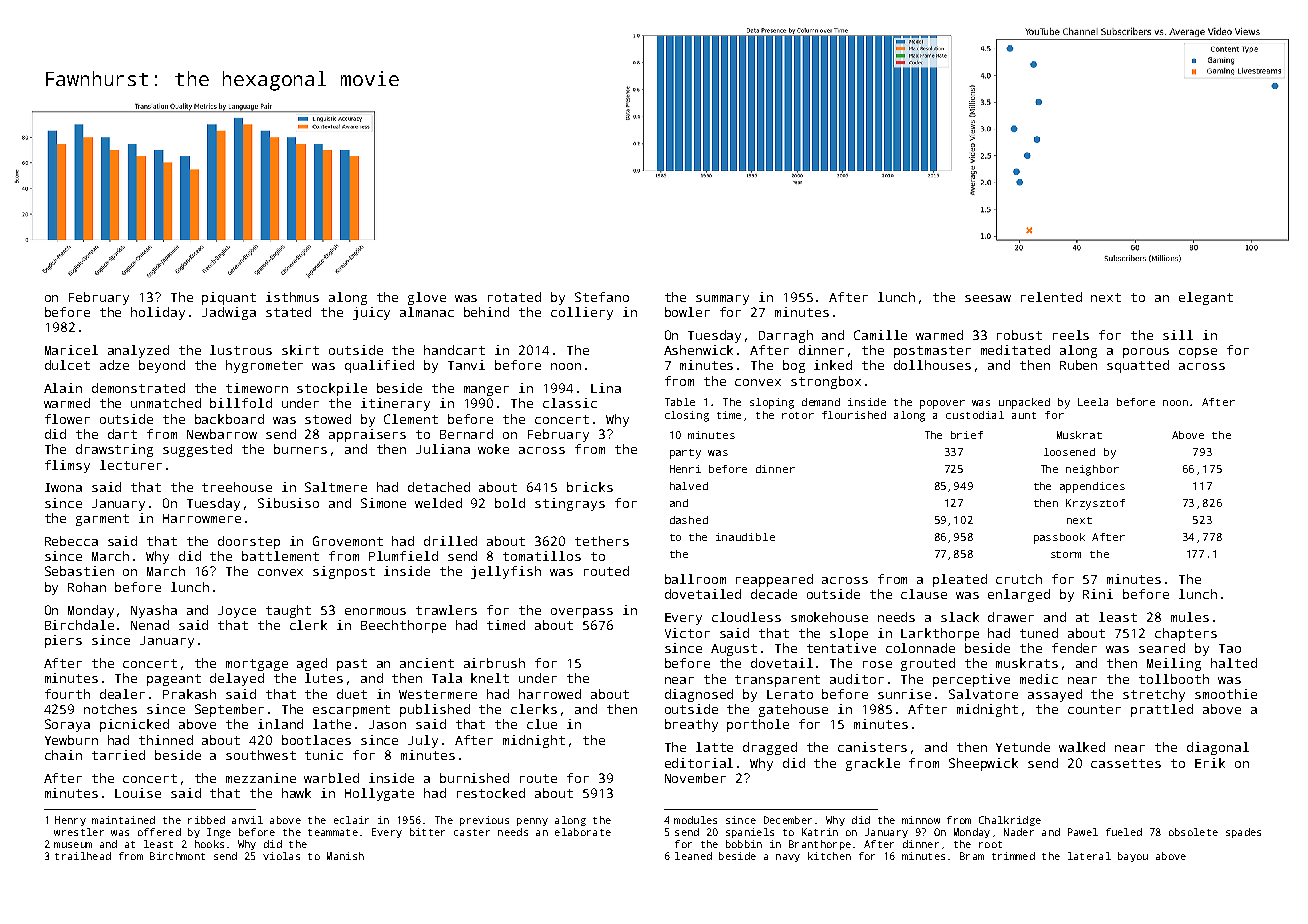 This screenshot has width=1308, height=924. I want to click on trawlers, so click(446, 610).
